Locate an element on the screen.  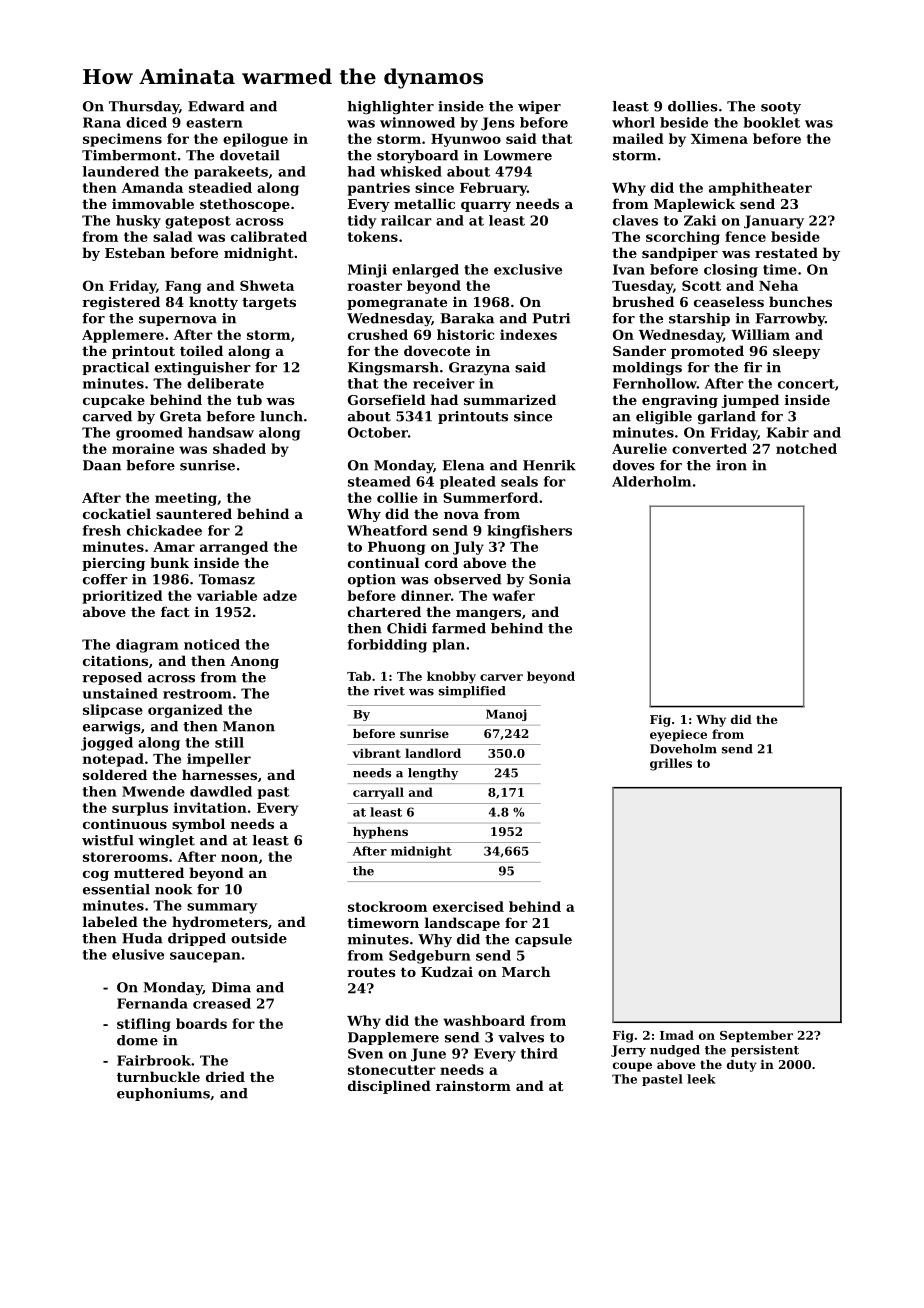
third is located at coordinates (539, 1053).
